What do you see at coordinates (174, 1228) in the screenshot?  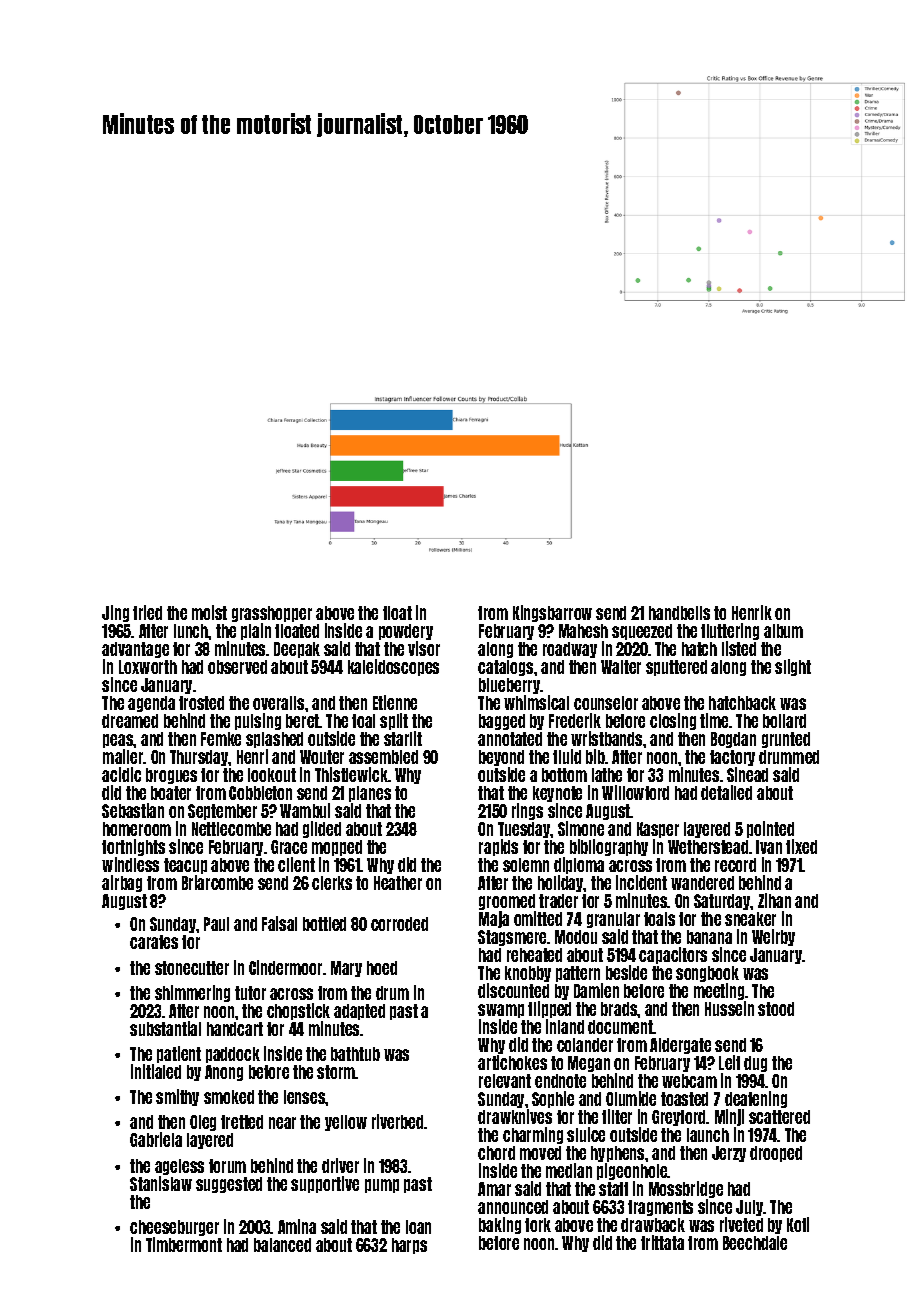 I see `cheeseburger` at bounding box center [174, 1228].
